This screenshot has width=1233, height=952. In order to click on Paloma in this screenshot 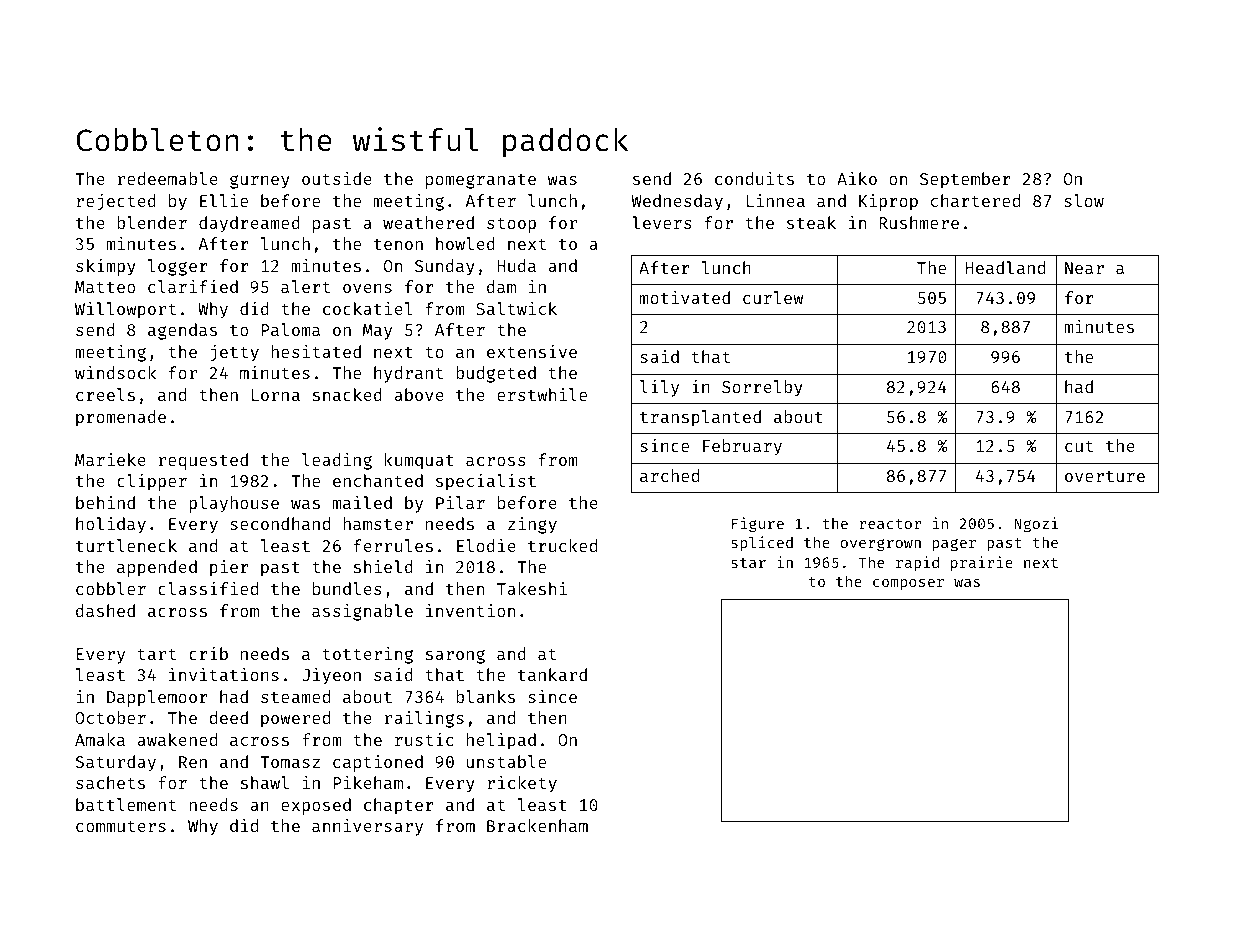, I will do `click(290, 329)`.
